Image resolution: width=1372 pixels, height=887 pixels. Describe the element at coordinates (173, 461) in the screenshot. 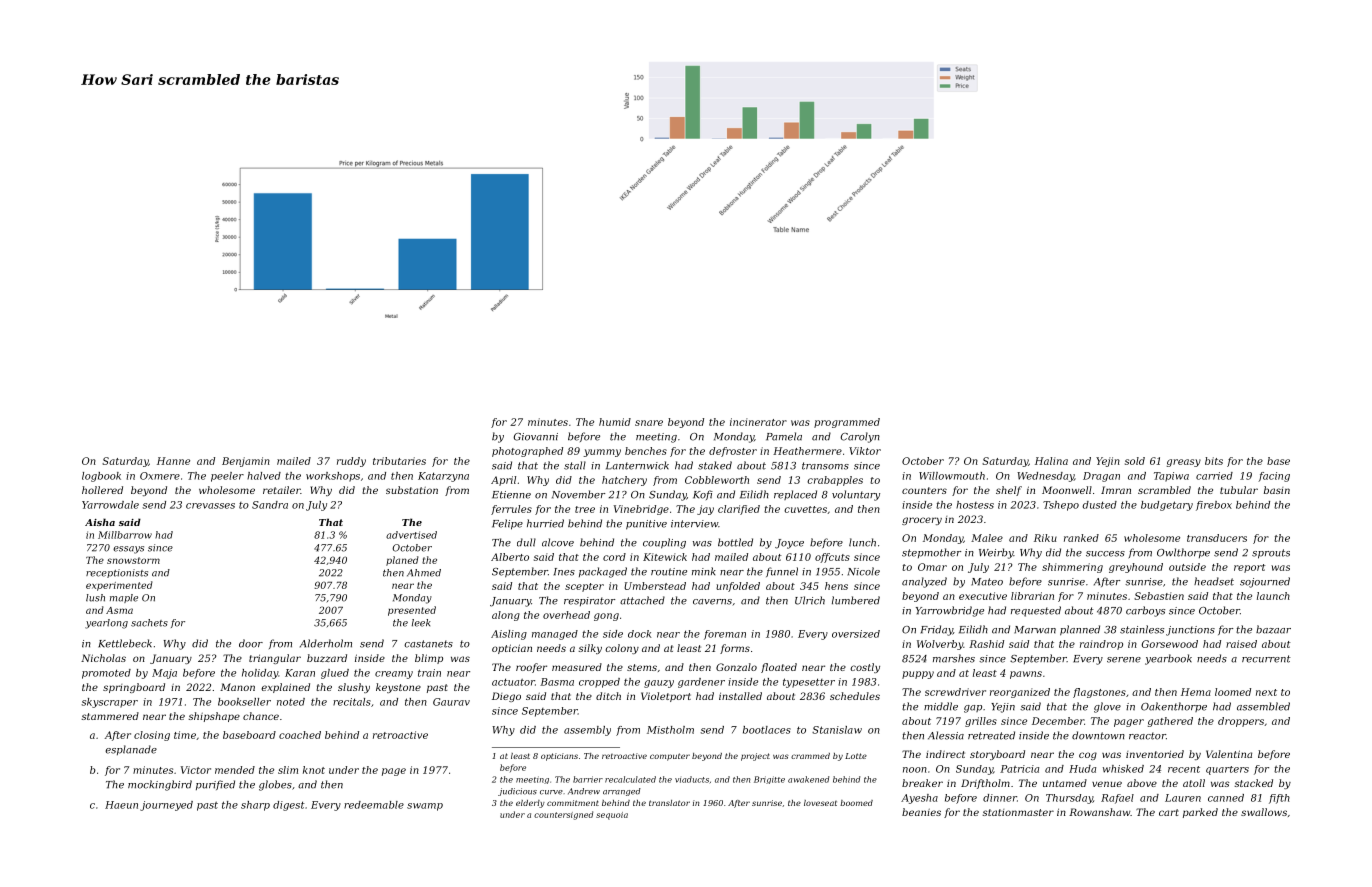

I see `Hanne` at that location.
